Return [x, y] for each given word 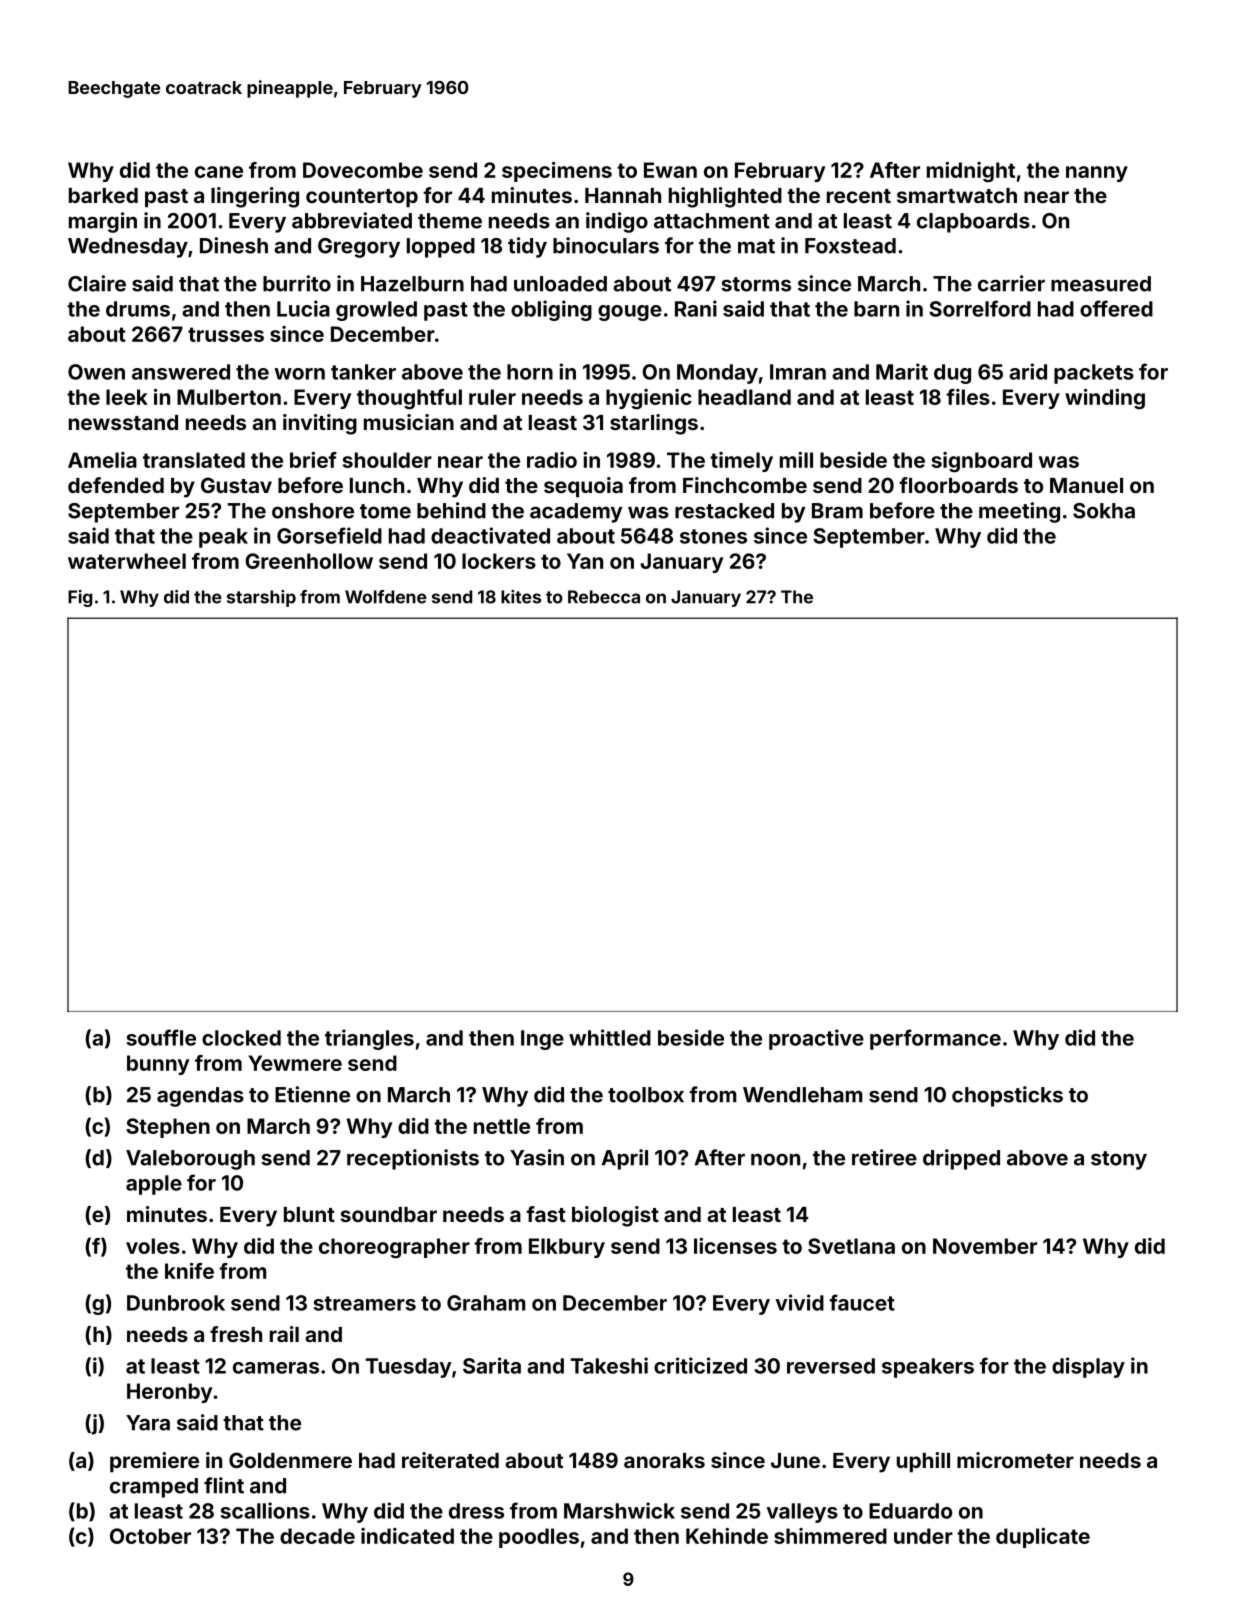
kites [521, 597]
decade [317, 1536]
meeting [1019, 512]
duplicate [1043, 1538]
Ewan [670, 170]
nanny [1097, 174]
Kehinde [727, 1536]
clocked [241, 1038]
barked [103, 195]
